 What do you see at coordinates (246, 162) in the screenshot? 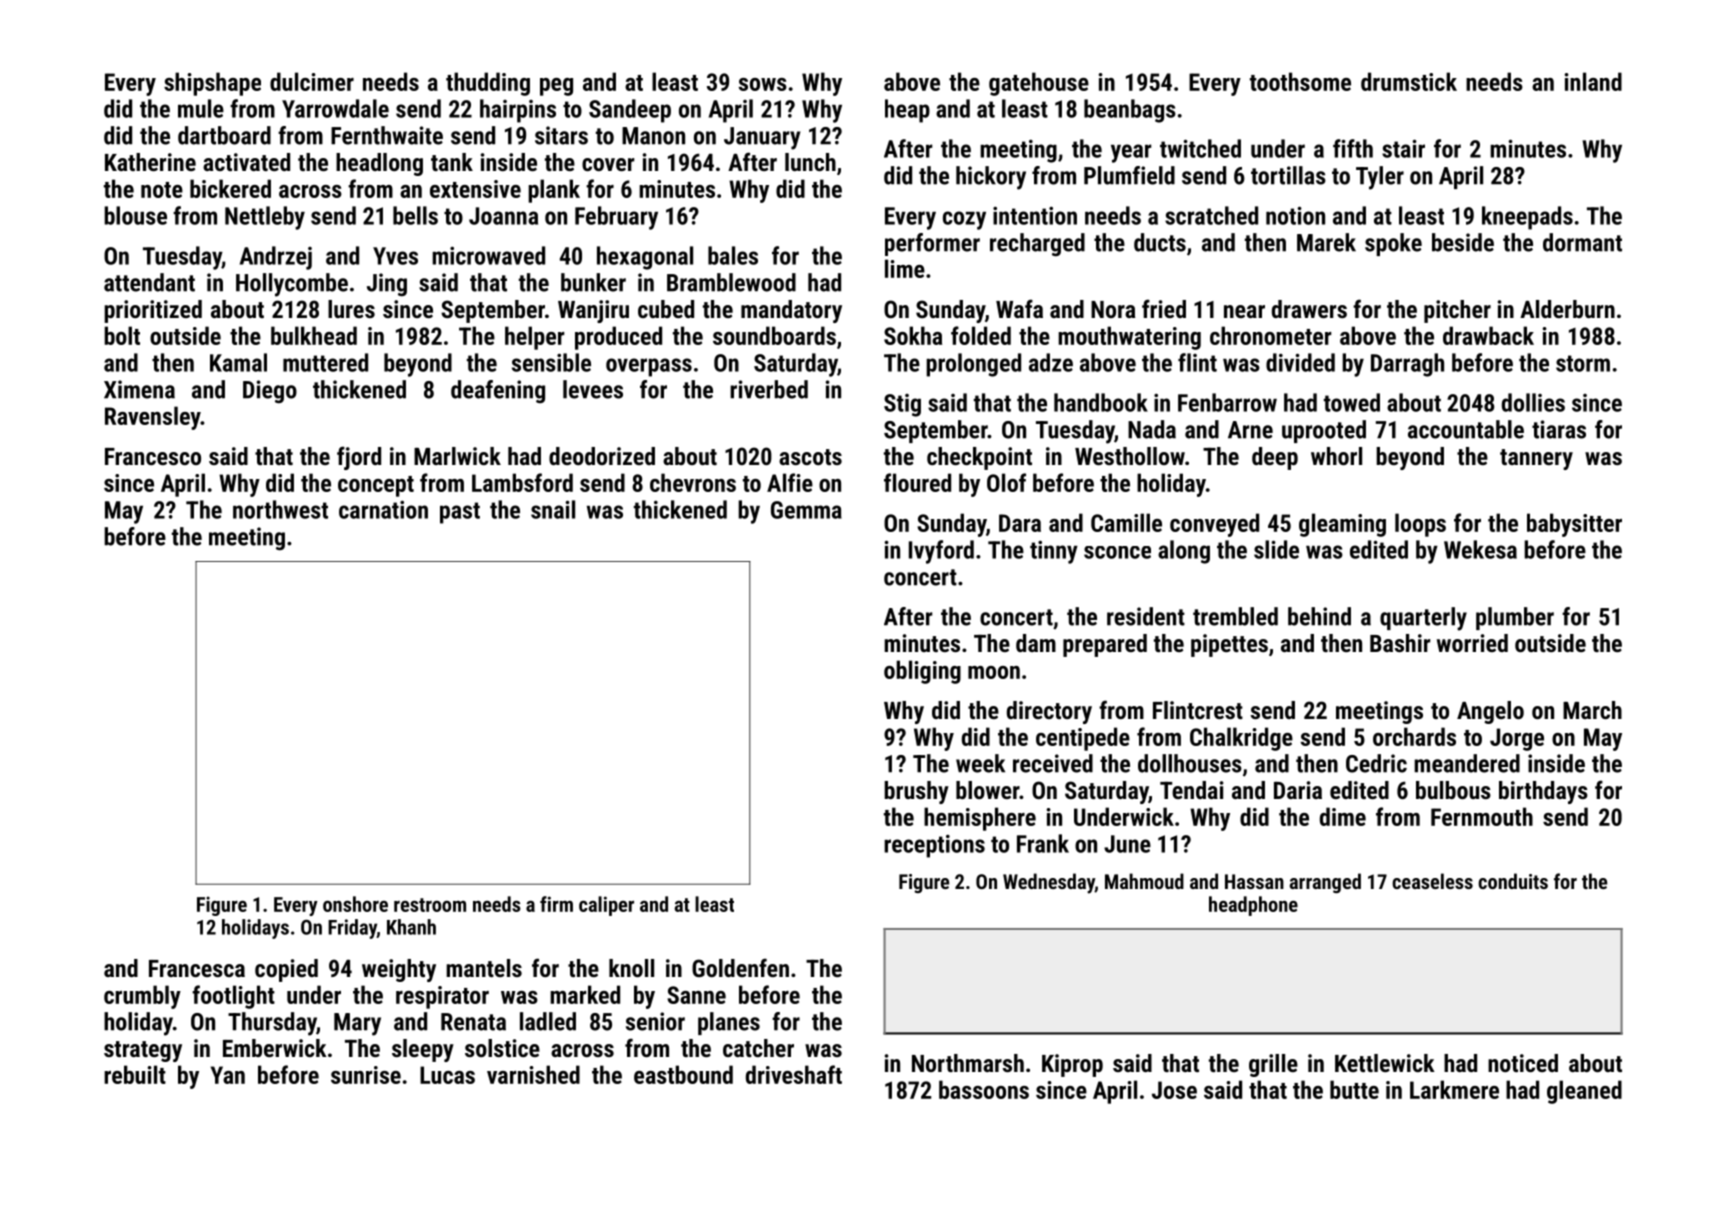
I see `activated` at bounding box center [246, 162].
